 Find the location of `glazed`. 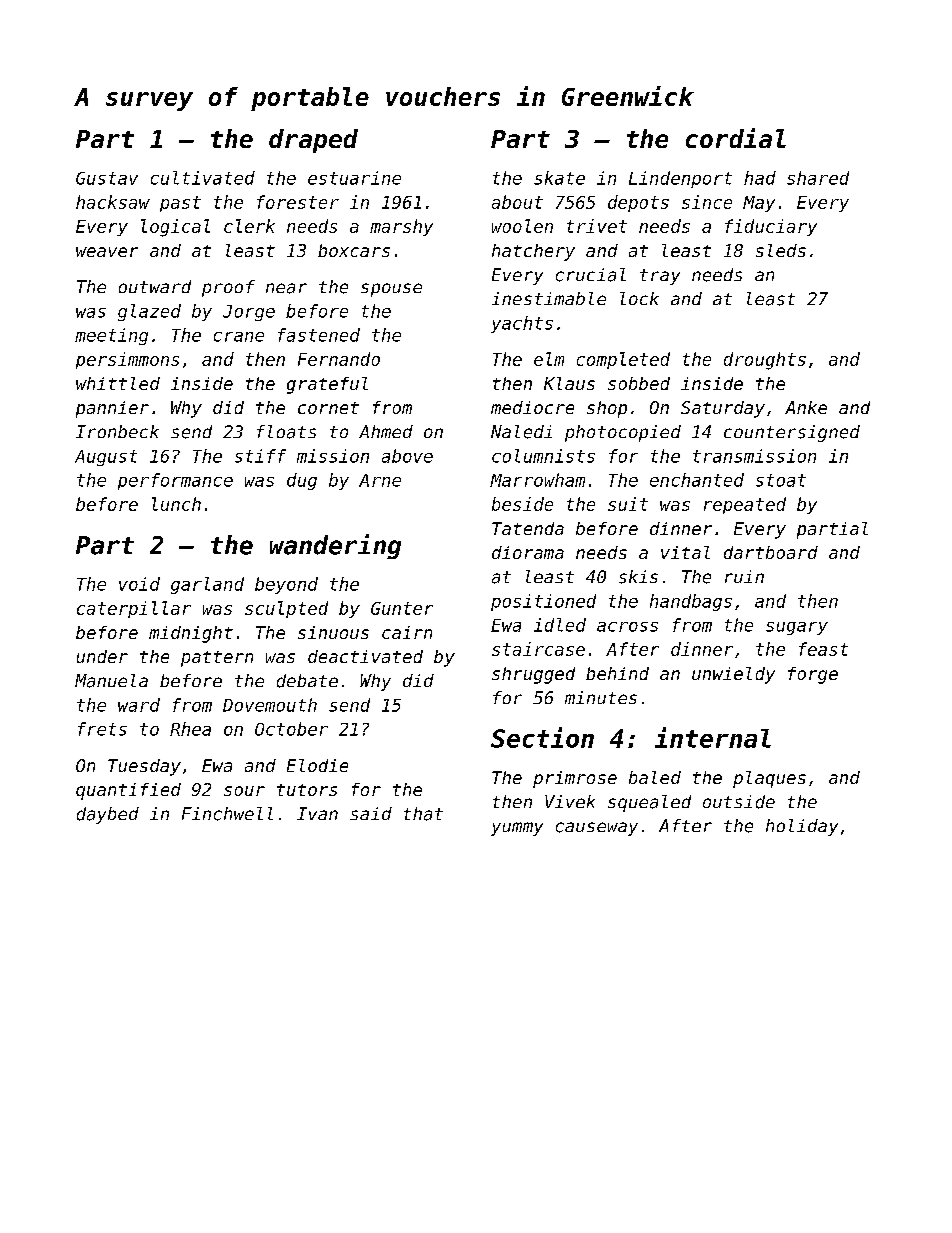

glazed is located at coordinates (149, 312).
